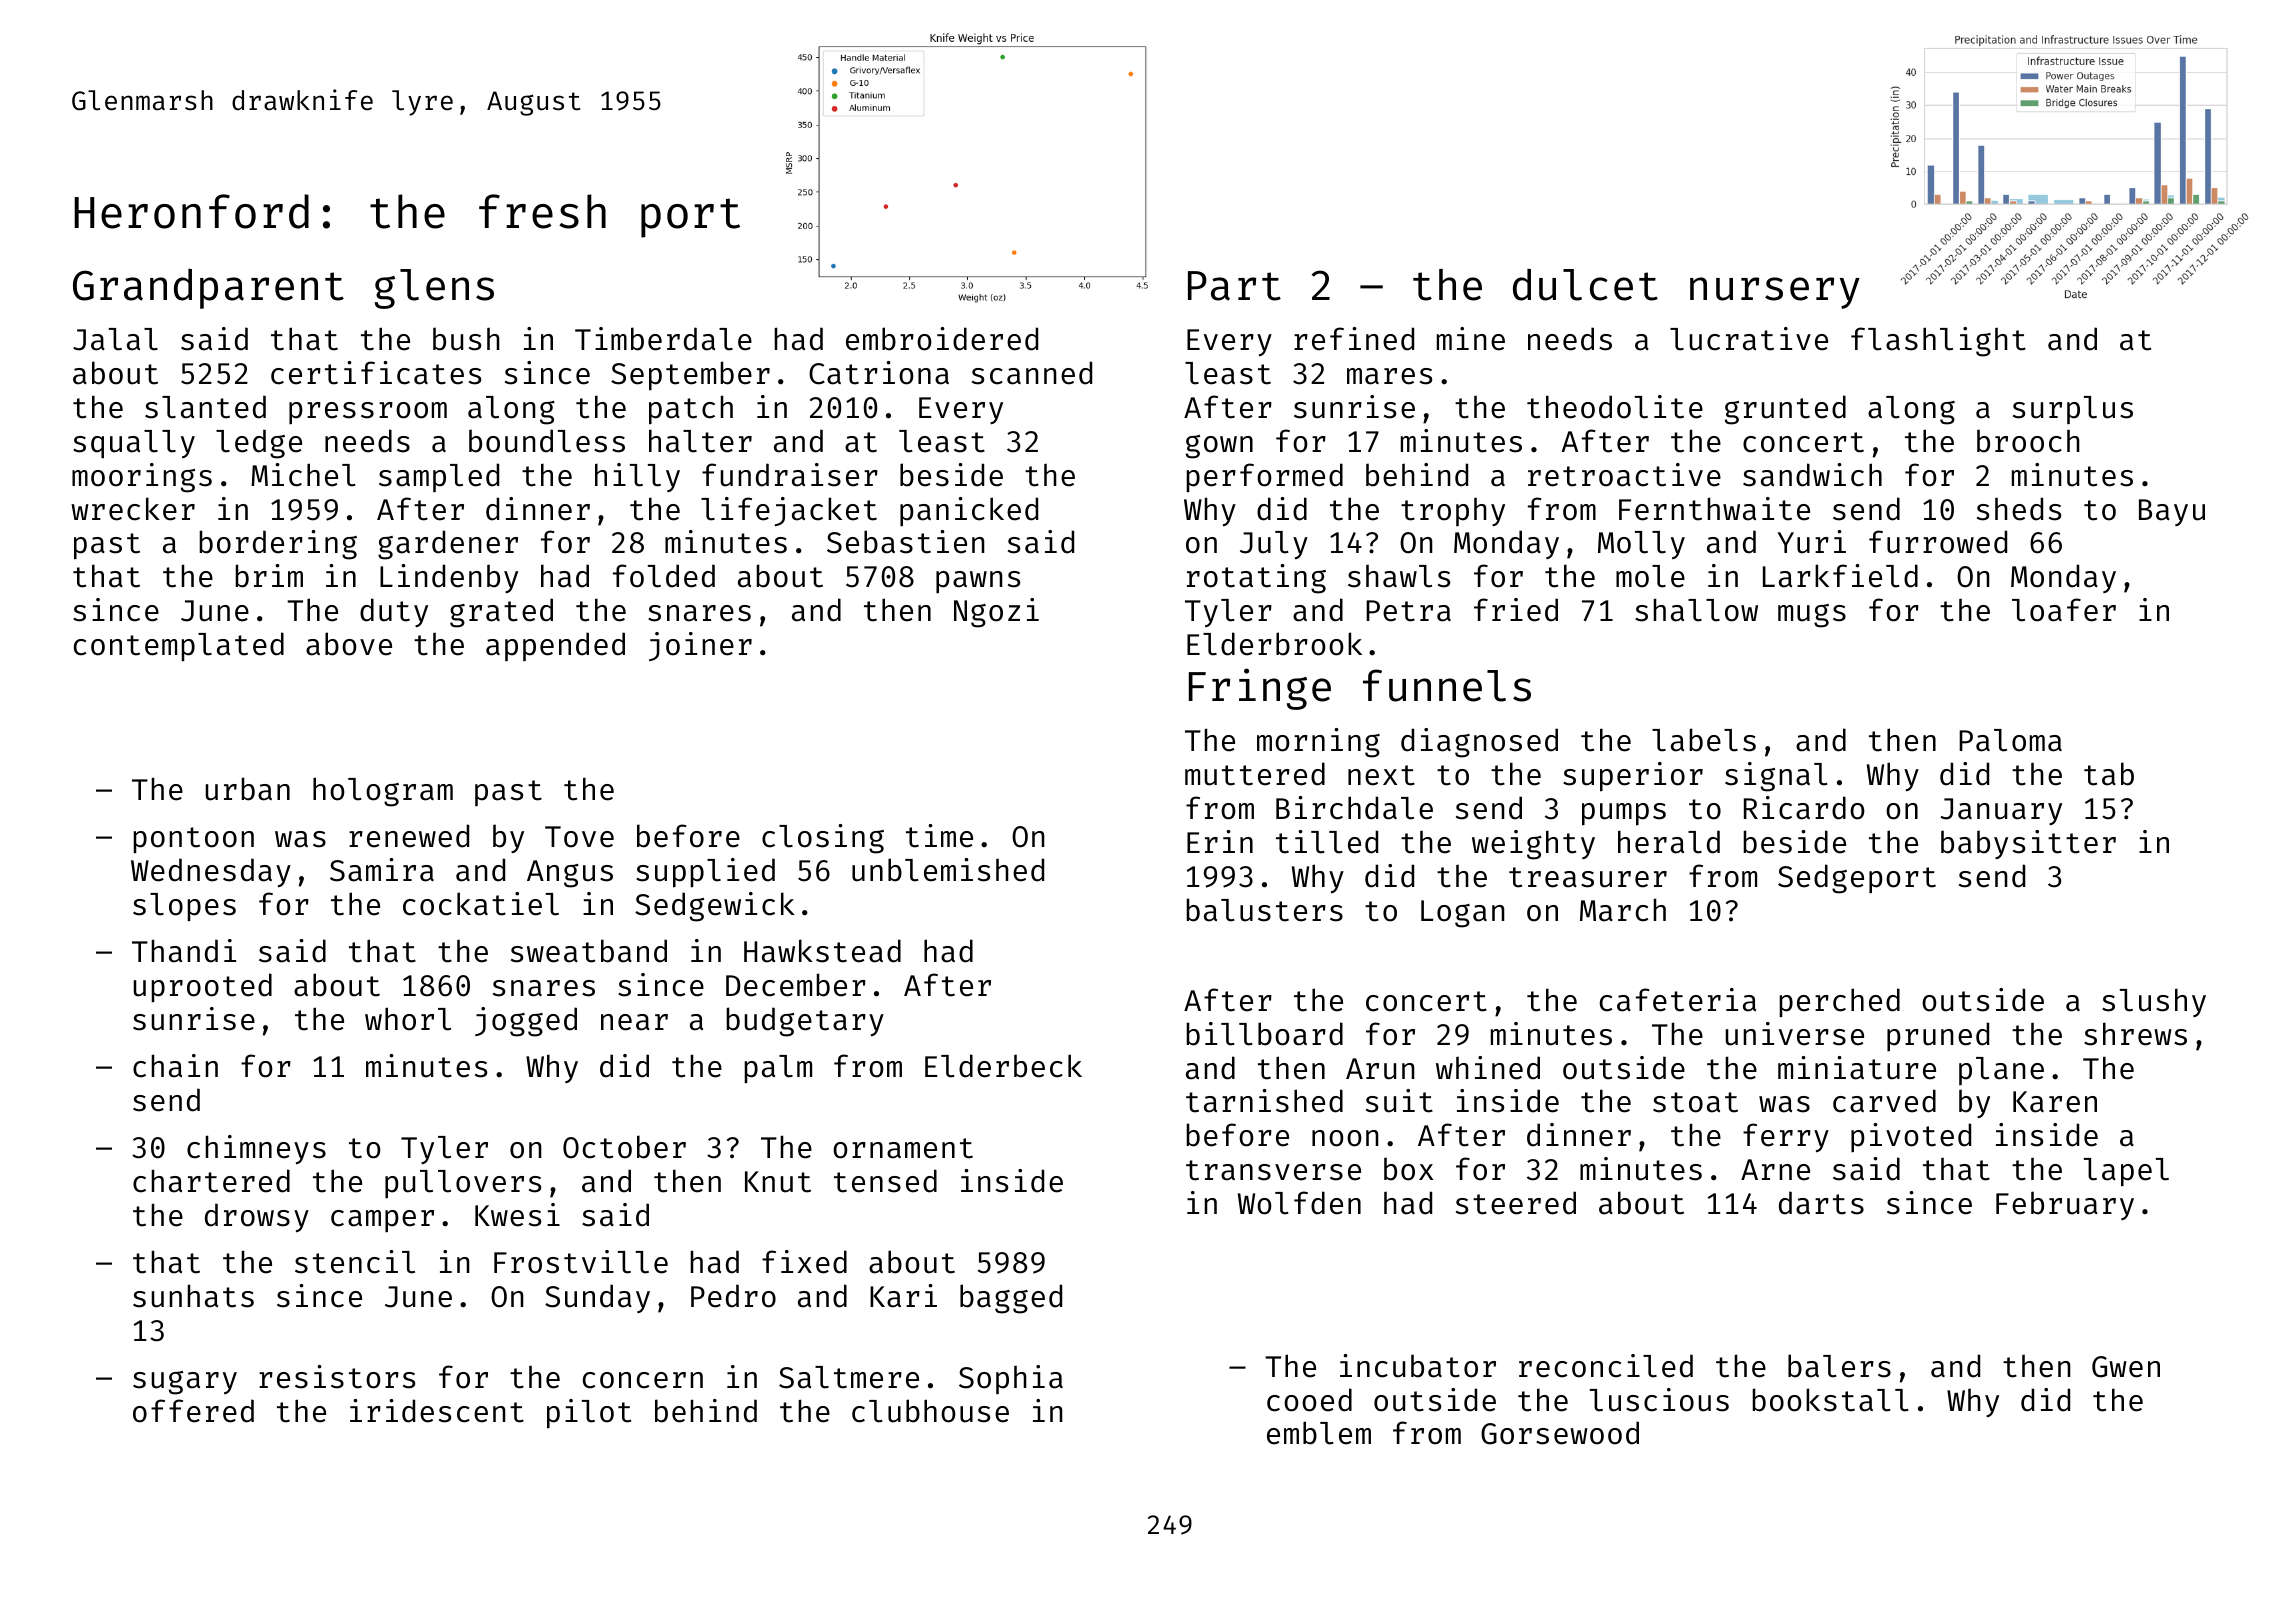 This screenshot has height=1620, width=2292. Describe the element at coordinates (942, 339) in the screenshot. I see `embroidered` at that location.
